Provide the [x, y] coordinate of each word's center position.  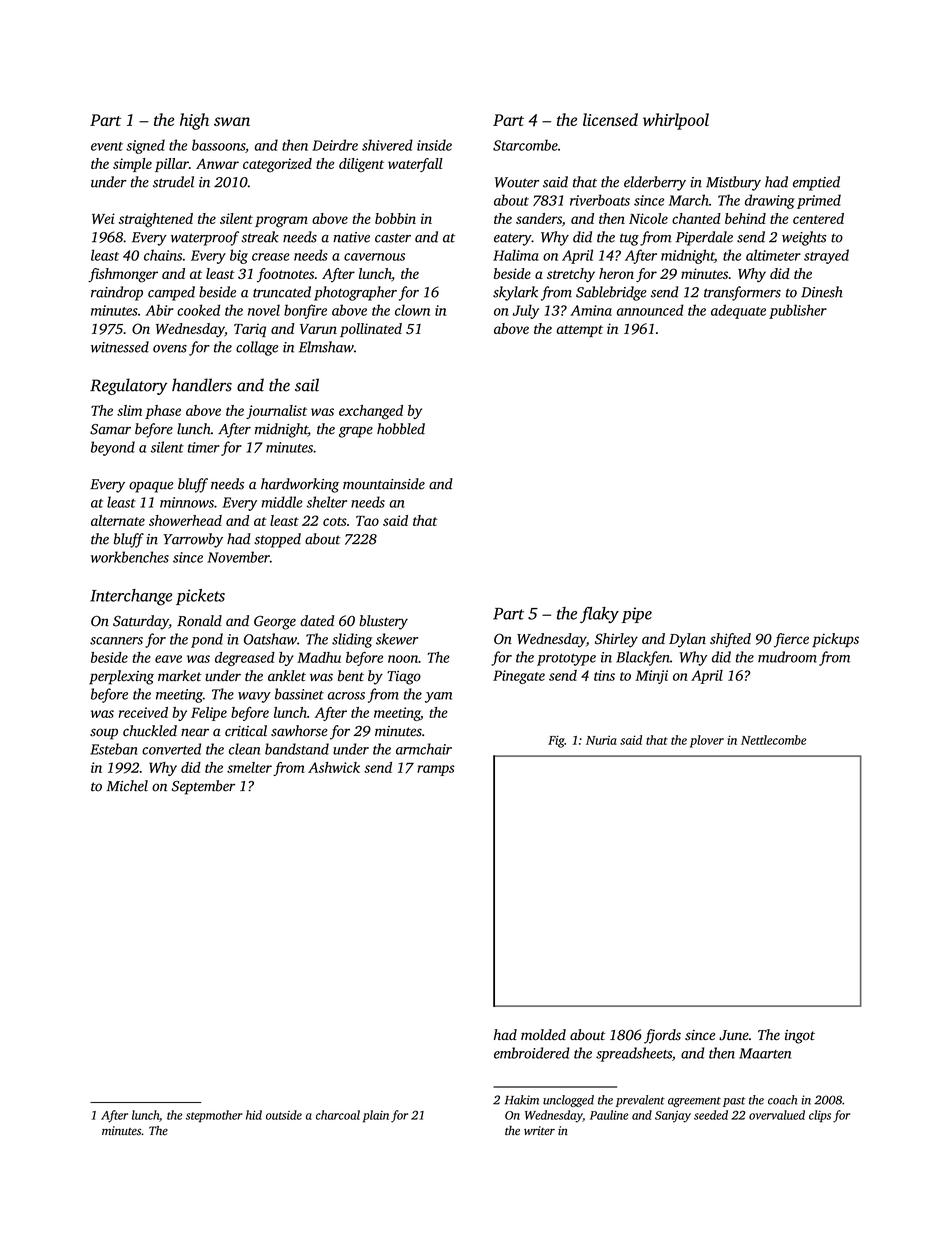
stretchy [571, 275]
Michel [127, 786]
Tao [367, 521]
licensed [610, 119]
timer [204, 447]
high [194, 121]
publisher [798, 311]
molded [543, 1035]
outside [284, 1115]
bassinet [299, 694]
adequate [738, 311]
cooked [198, 310]
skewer [397, 639]
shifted [730, 640]
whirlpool [676, 121]
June [734, 1035]
